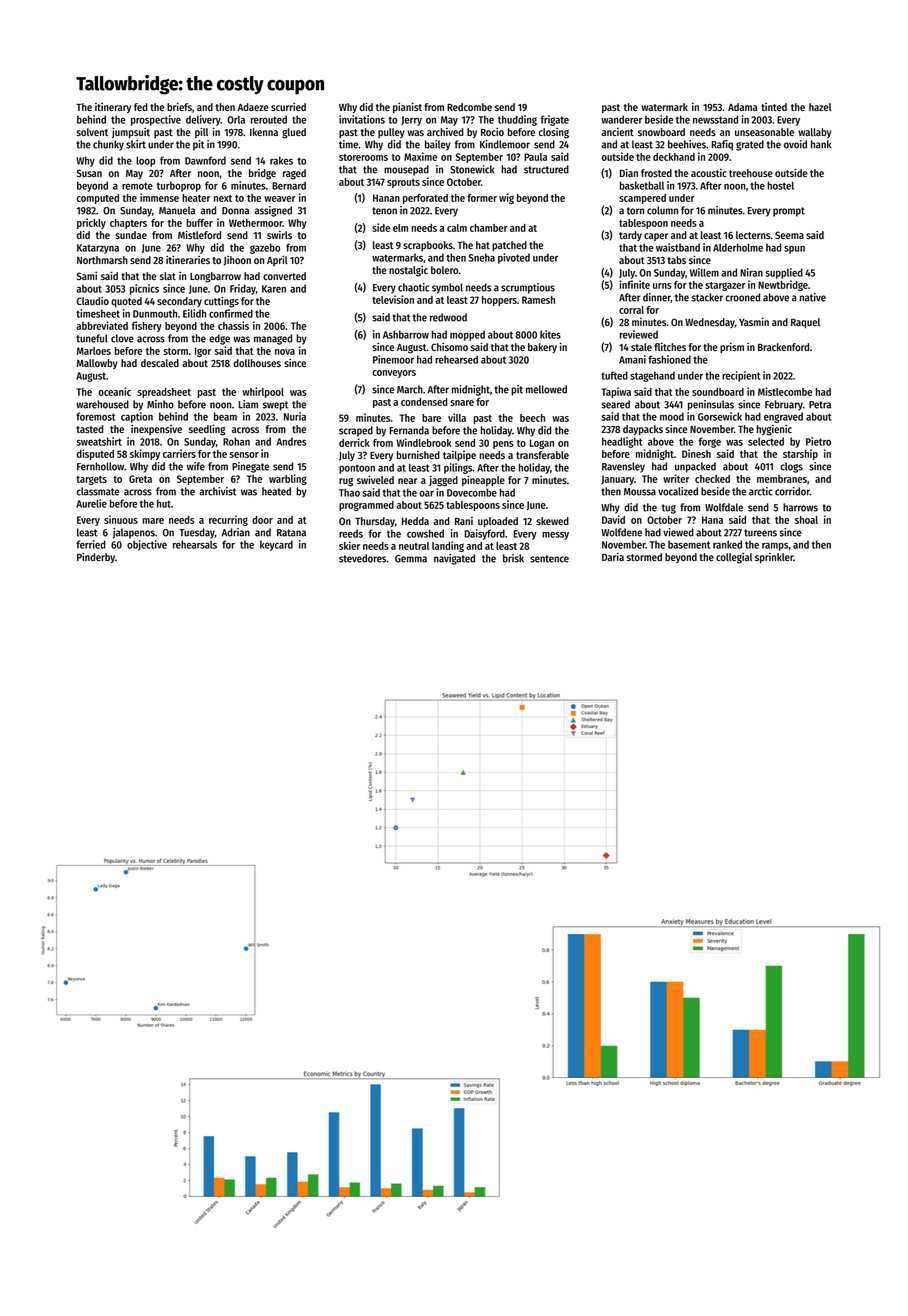 This page has height=1316, width=908. Describe the element at coordinates (96, 557) in the page. I see `Pinderby` at that location.
